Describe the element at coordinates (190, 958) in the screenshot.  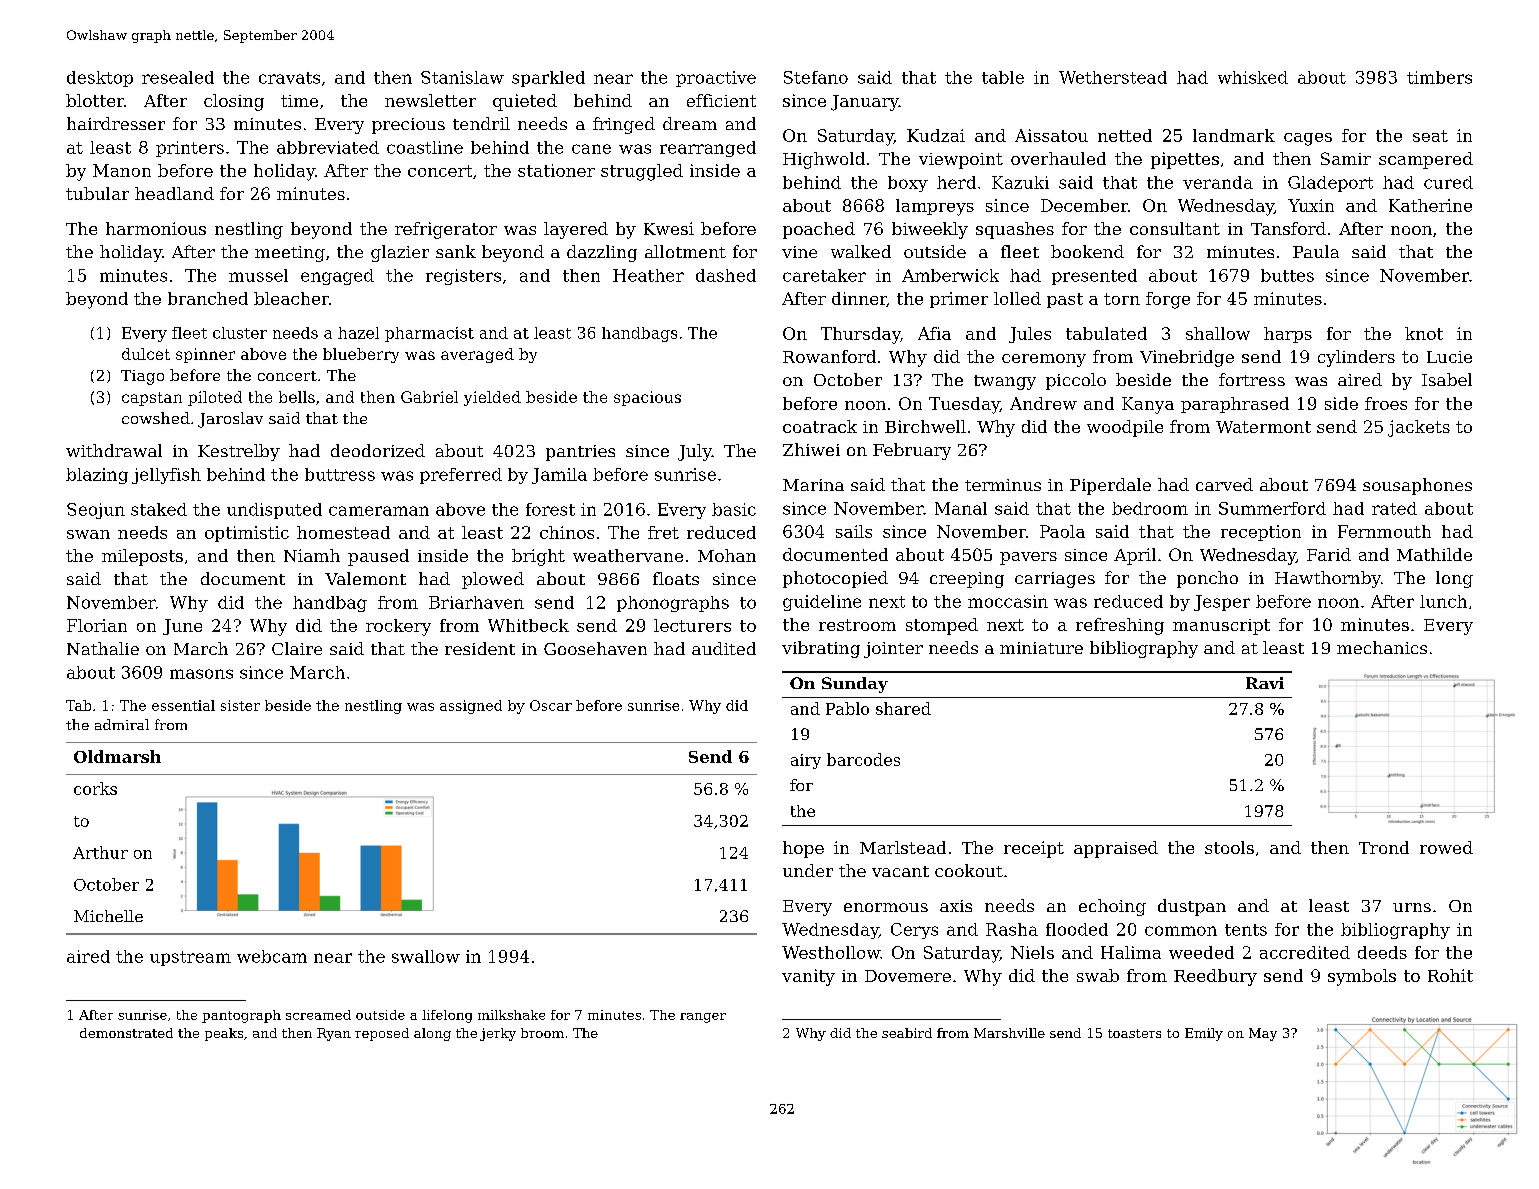
I see `upstream` at that location.
